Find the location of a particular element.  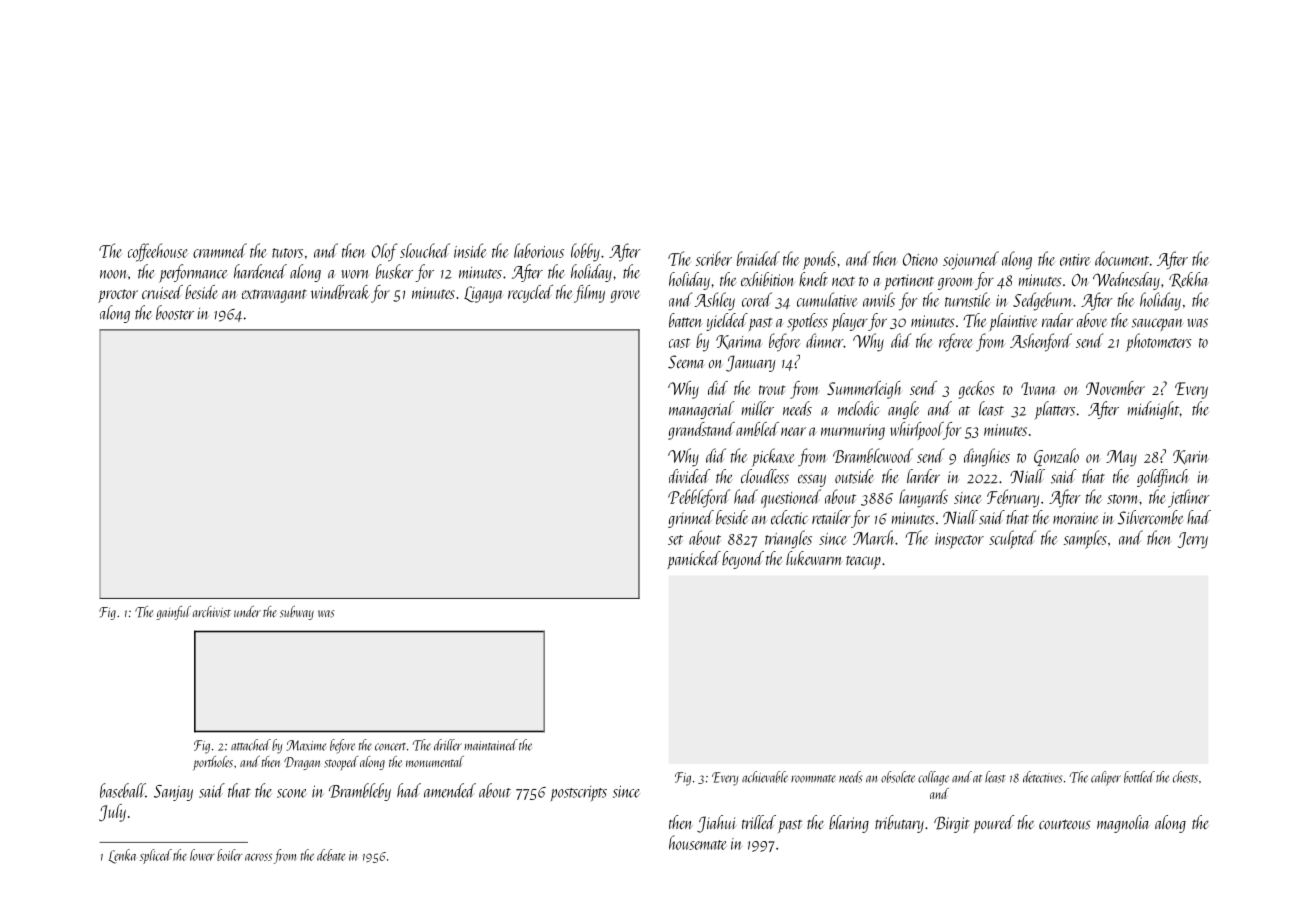

housemate is located at coordinates (698, 842).
